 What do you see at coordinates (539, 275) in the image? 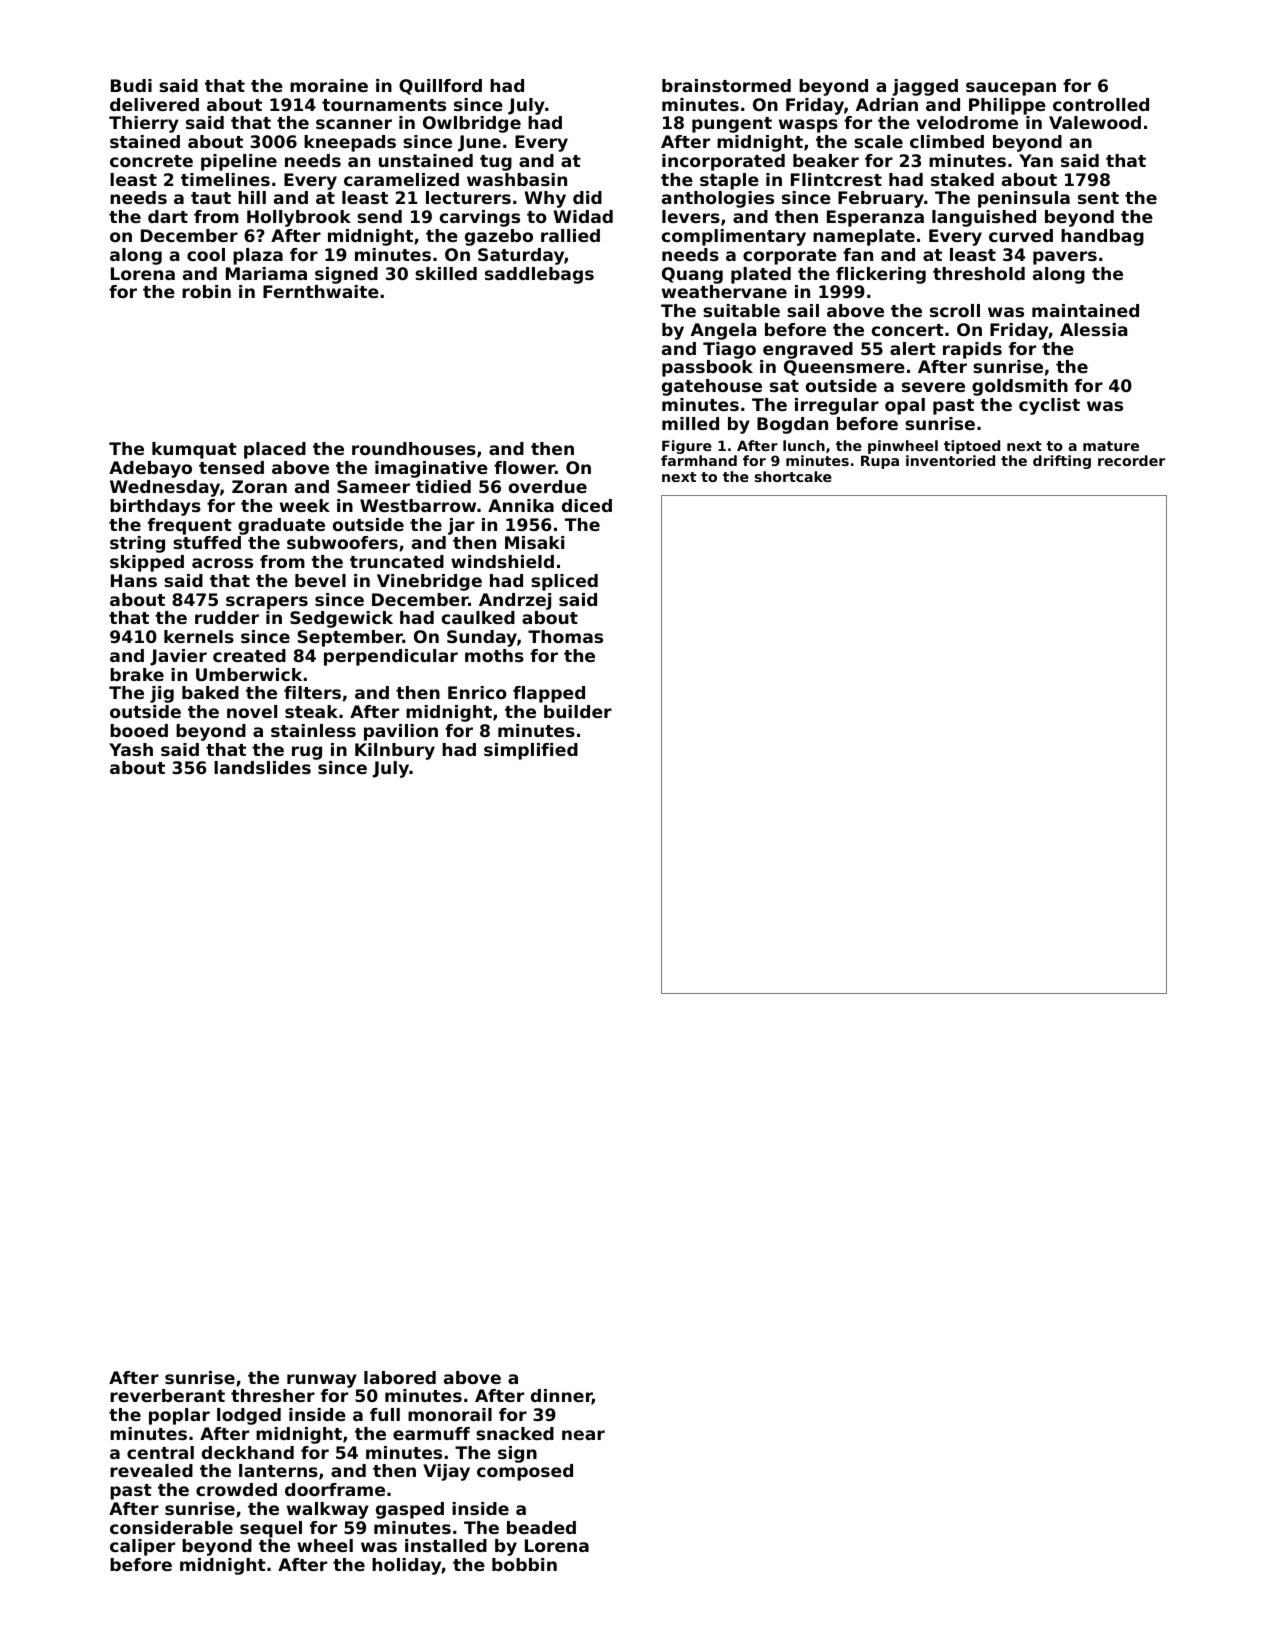
I see `saddlebags` at bounding box center [539, 275].
